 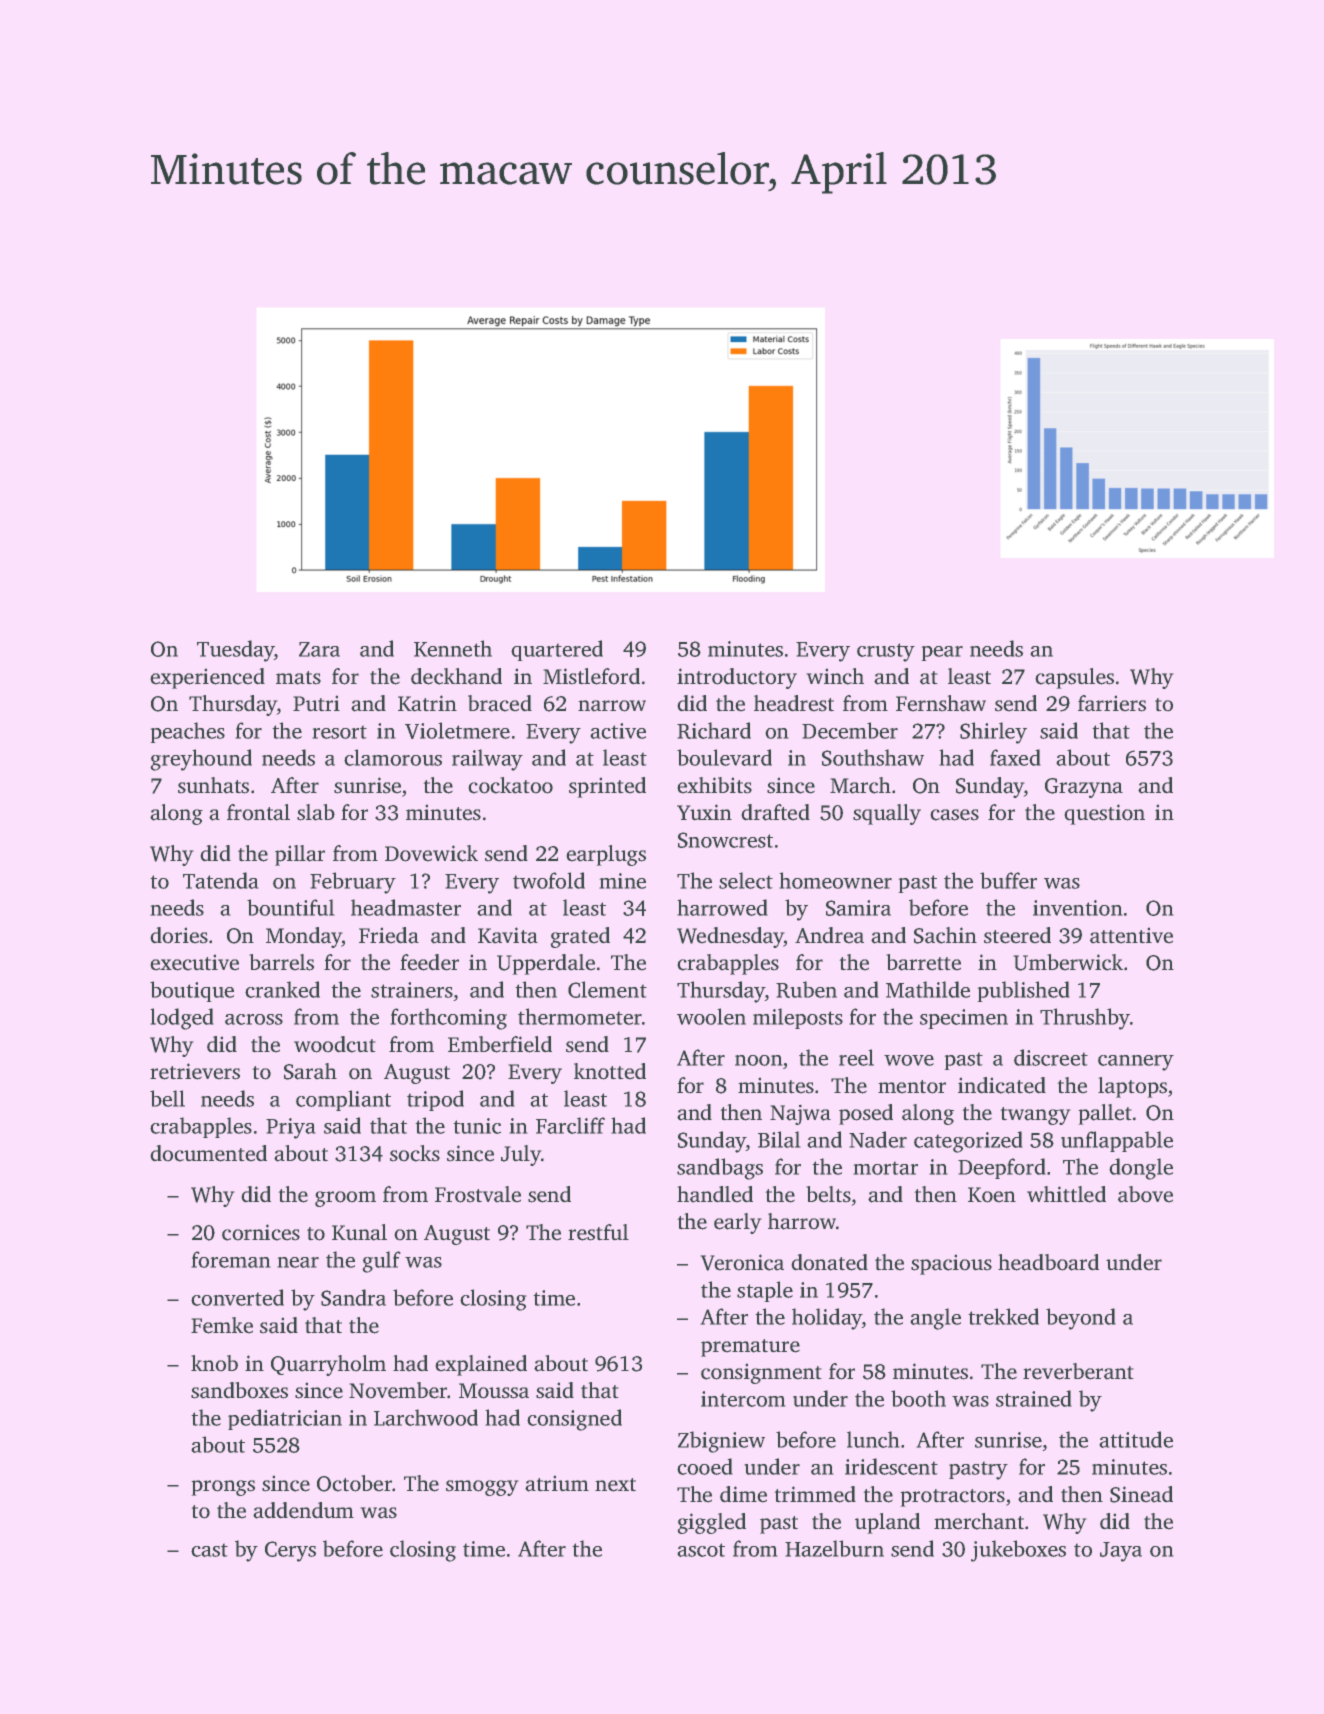 I want to click on thermometer, so click(x=580, y=1016).
